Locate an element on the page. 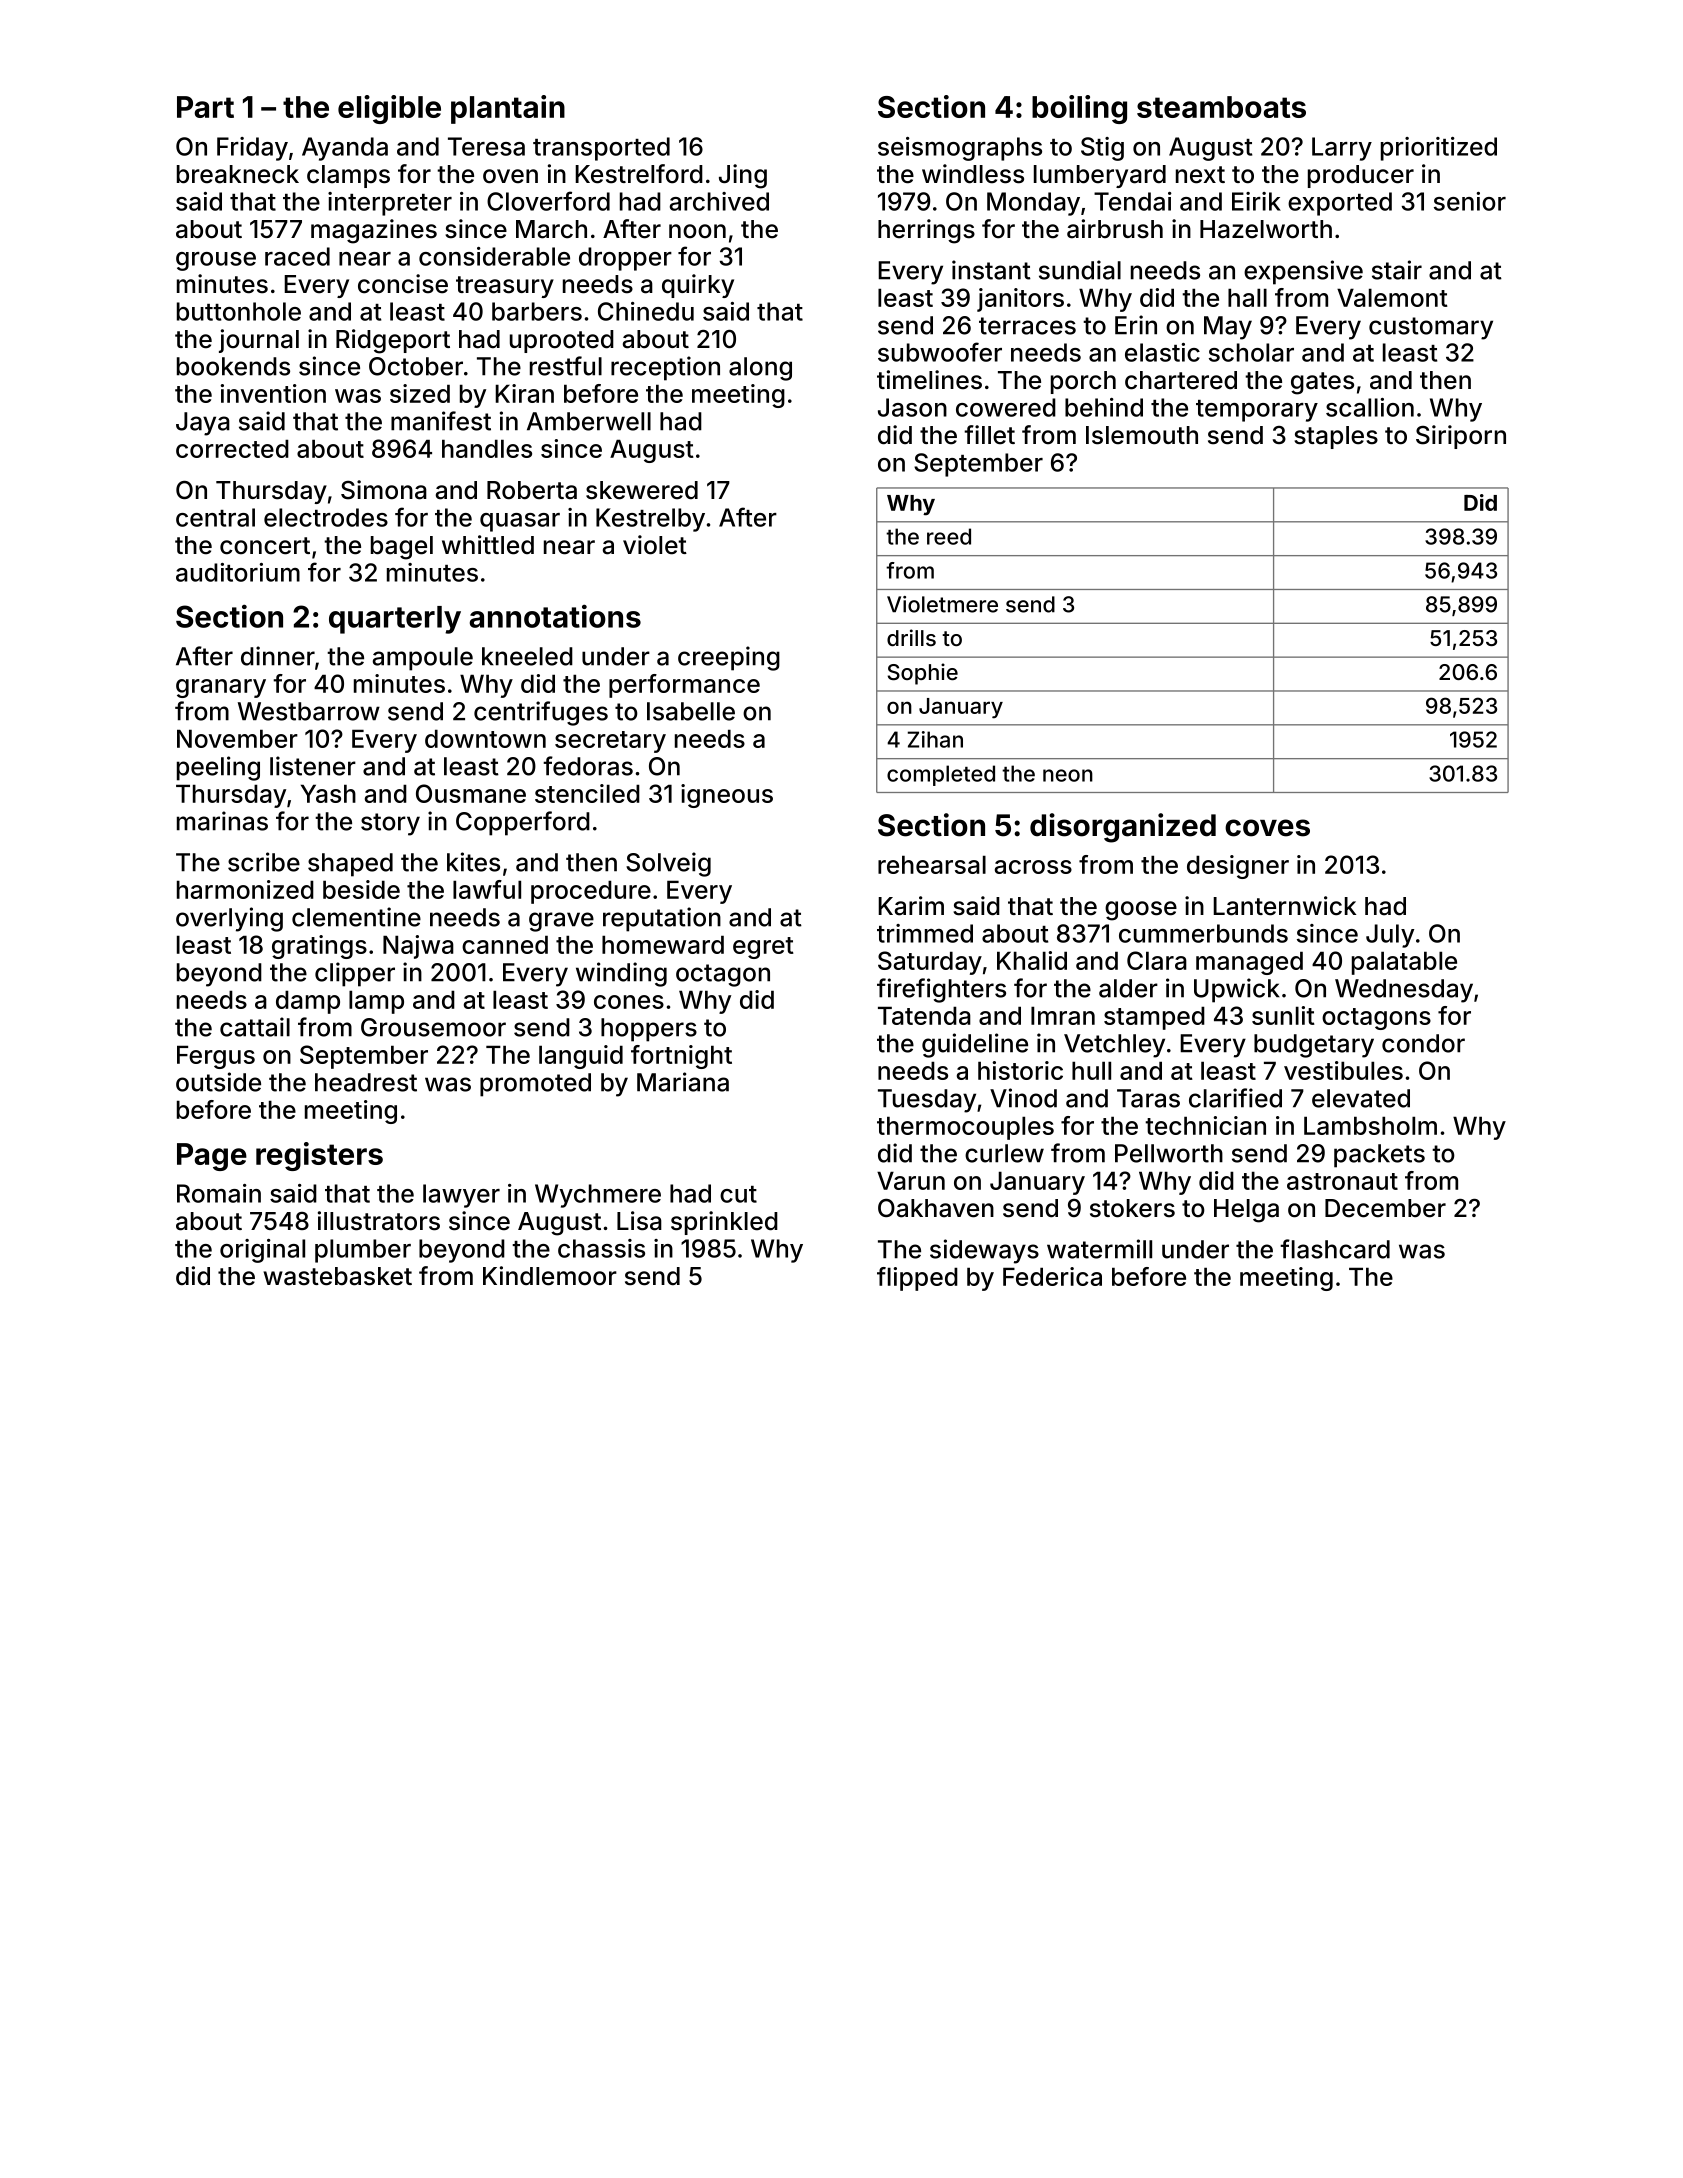 Image resolution: width=1683 pixels, height=2178 pixels. sprinkled is located at coordinates (724, 1223).
